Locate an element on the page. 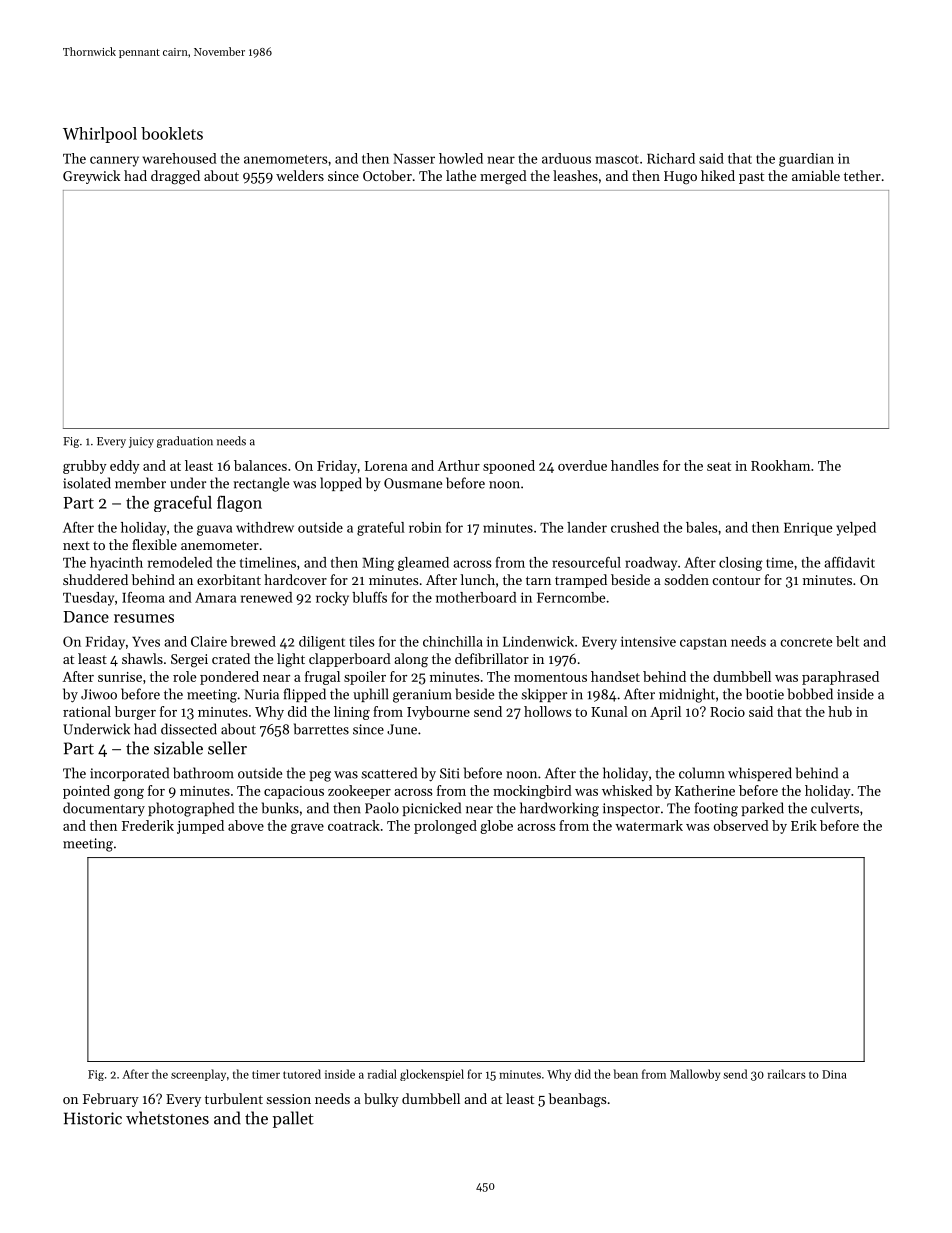 The image size is (952, 1233). rational is located at coordinates (87, 711).
